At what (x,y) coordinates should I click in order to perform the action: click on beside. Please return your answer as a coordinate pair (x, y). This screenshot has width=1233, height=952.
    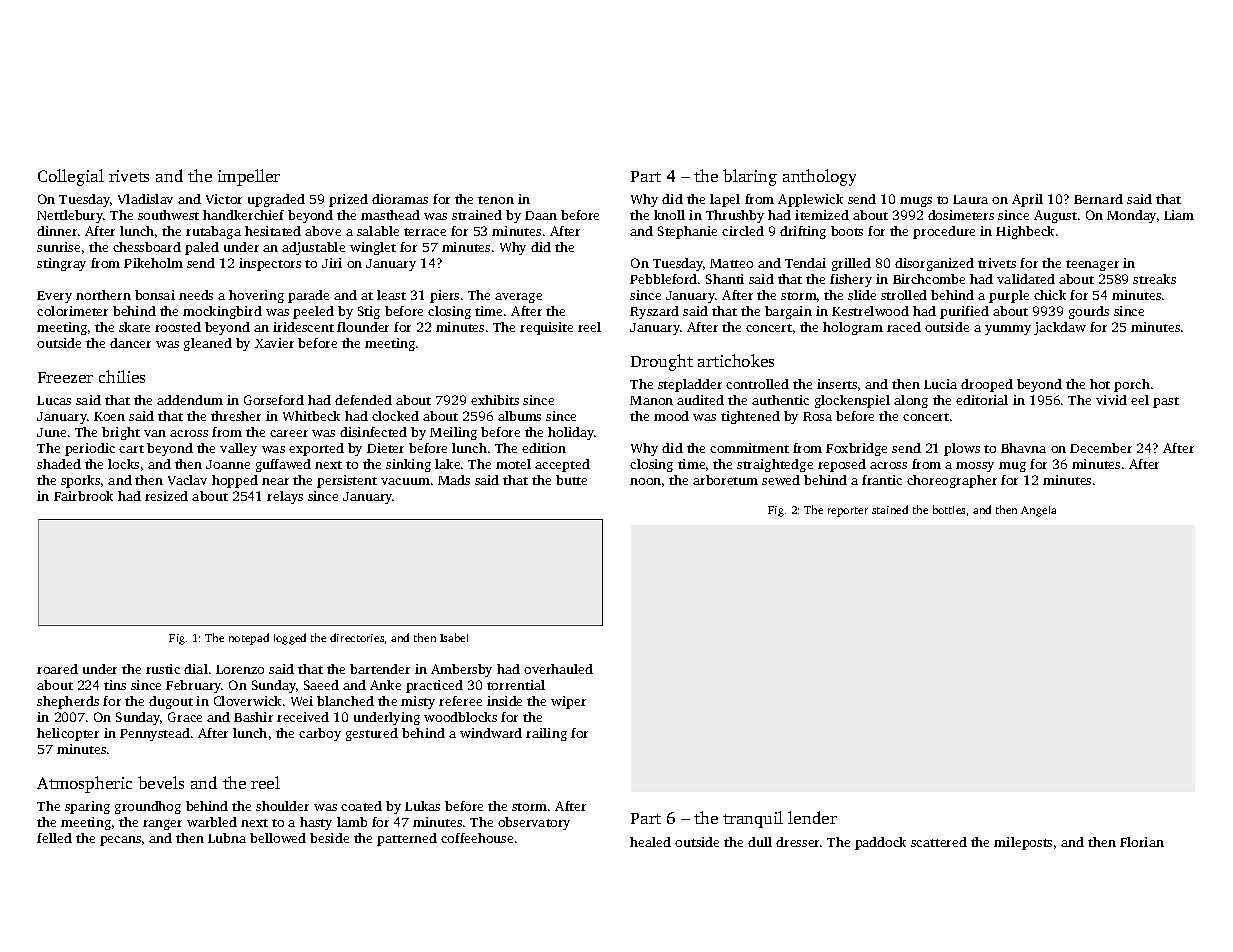
    Looking at the image, I should click on (329, 838).
